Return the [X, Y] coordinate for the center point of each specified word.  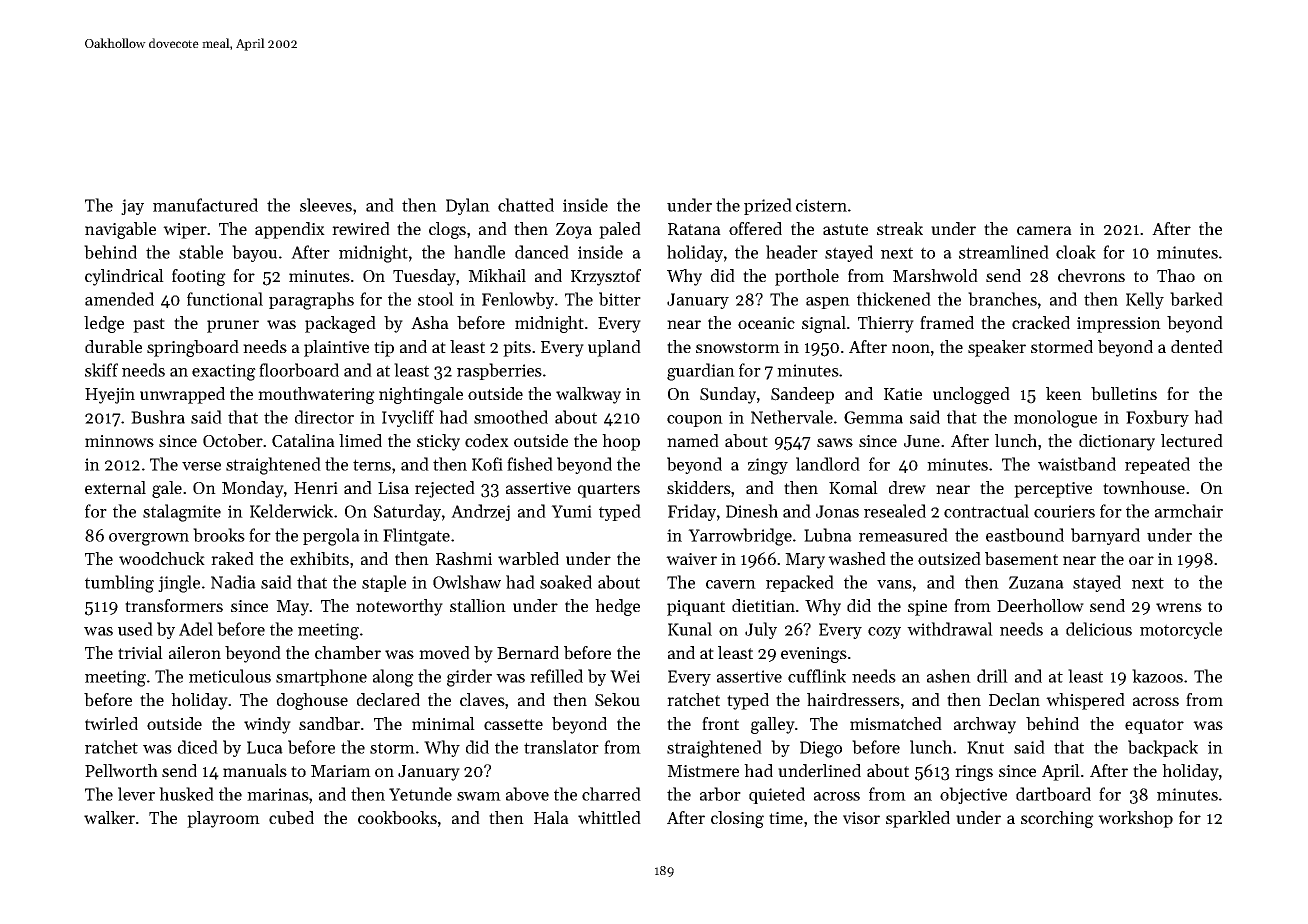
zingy [768, 466]
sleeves [326, 205]
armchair [1189, 511]
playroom [223, 819]
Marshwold [935, 275]
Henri [316, 488]
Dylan [468, 206]
